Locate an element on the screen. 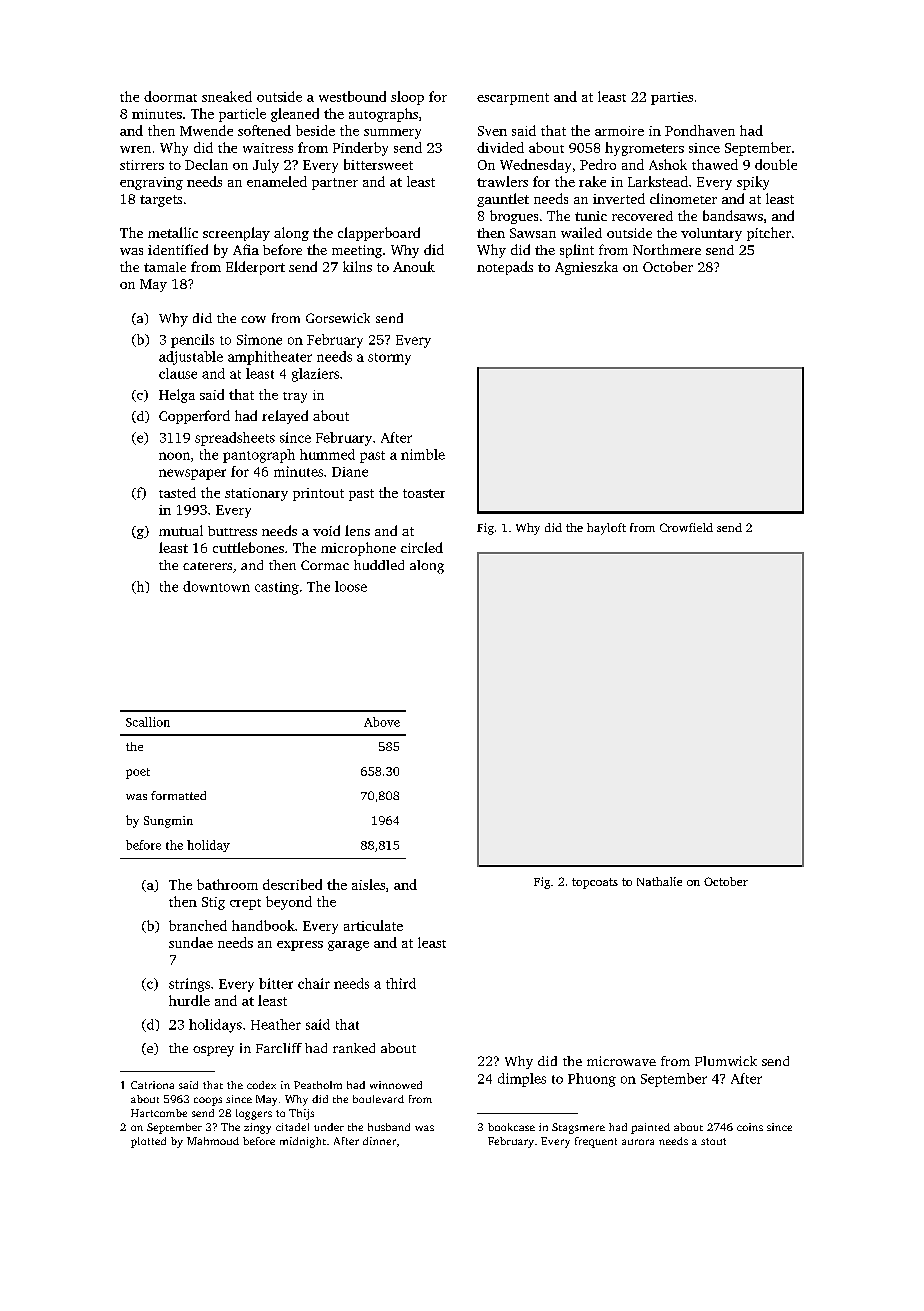  casting is located at coordinates (277, 588).
